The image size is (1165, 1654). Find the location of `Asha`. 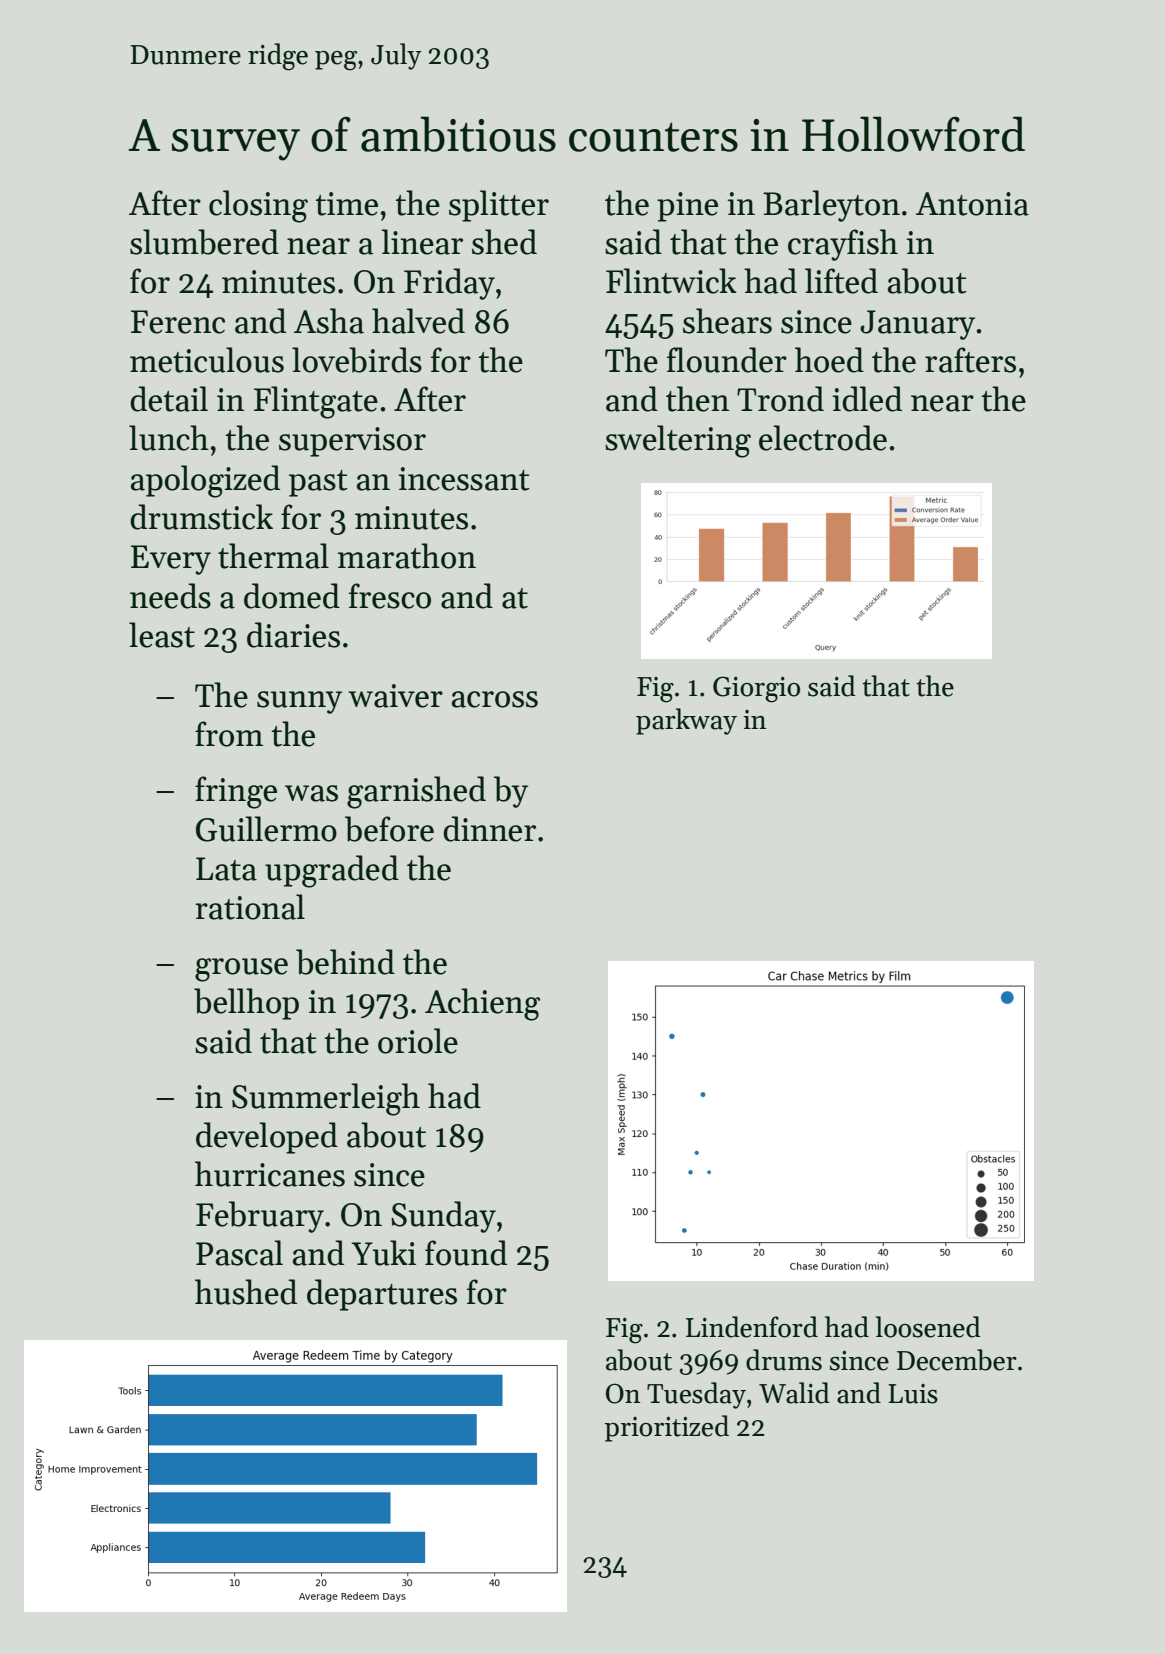

Asha is located at coordinates (329, 321).
